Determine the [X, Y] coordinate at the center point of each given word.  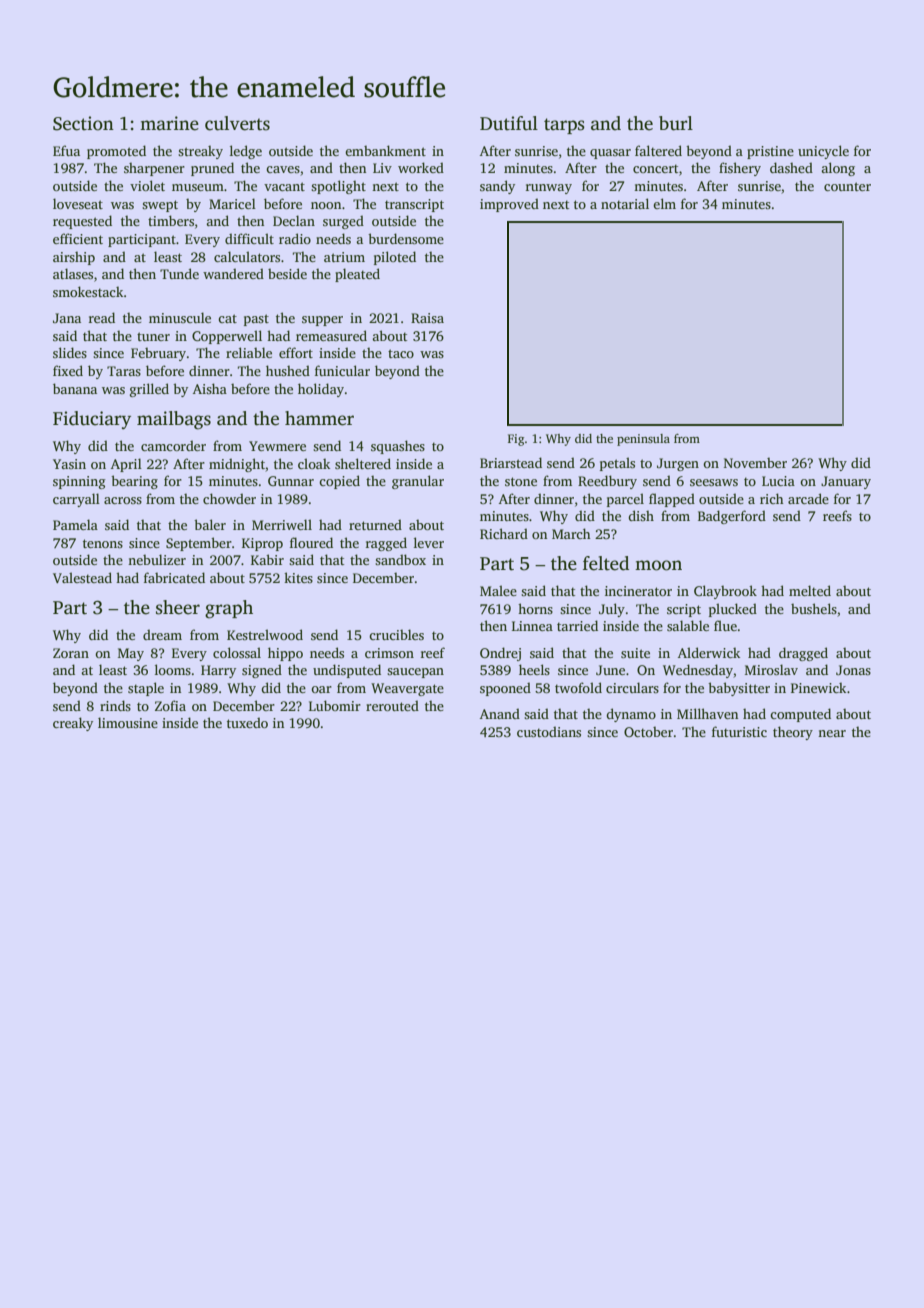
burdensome [406, 238]
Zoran [71, 653]
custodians [549, 731]
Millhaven [707, 713]
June [610, 670]
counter [847, 186]
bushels [814, 608]
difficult [249, 238]
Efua [66, 150]
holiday [321, 390]
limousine [128, 722]
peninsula [643, 440]
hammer [319, 418]
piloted [395, 258]
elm [664, 203]
